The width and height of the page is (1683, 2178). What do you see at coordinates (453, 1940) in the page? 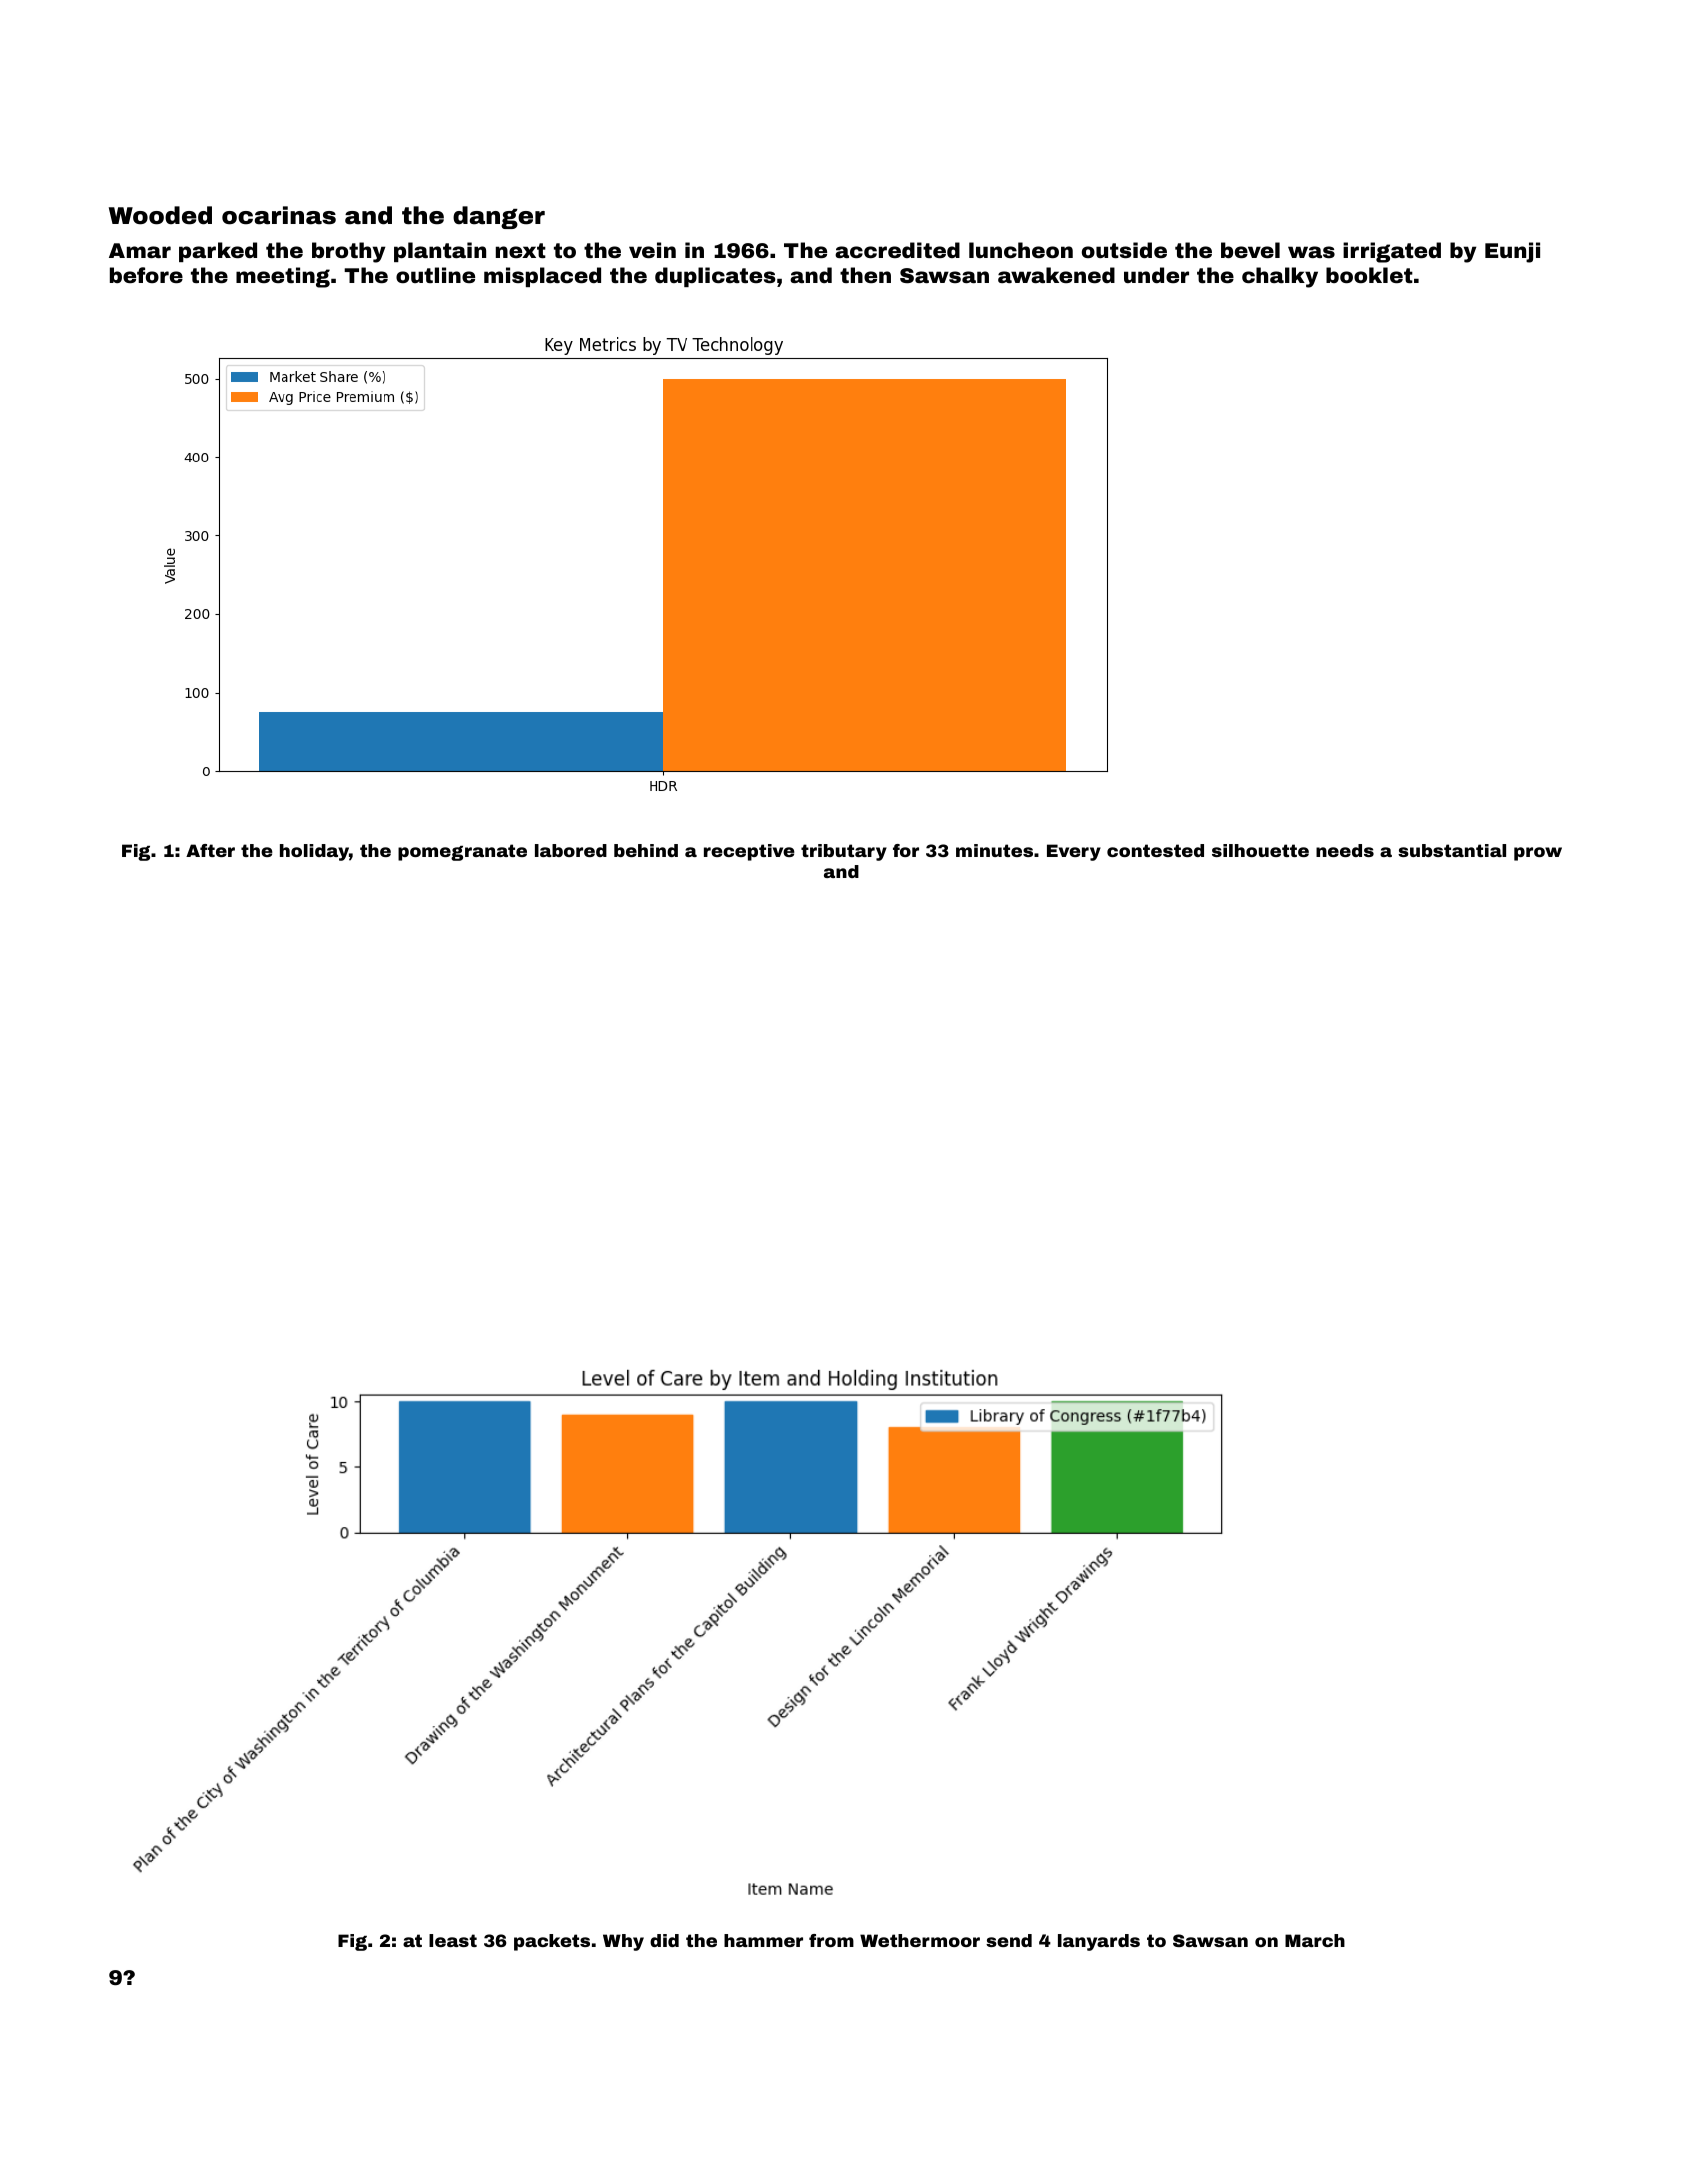
I see `least` at bounding box center [453, 1940].
